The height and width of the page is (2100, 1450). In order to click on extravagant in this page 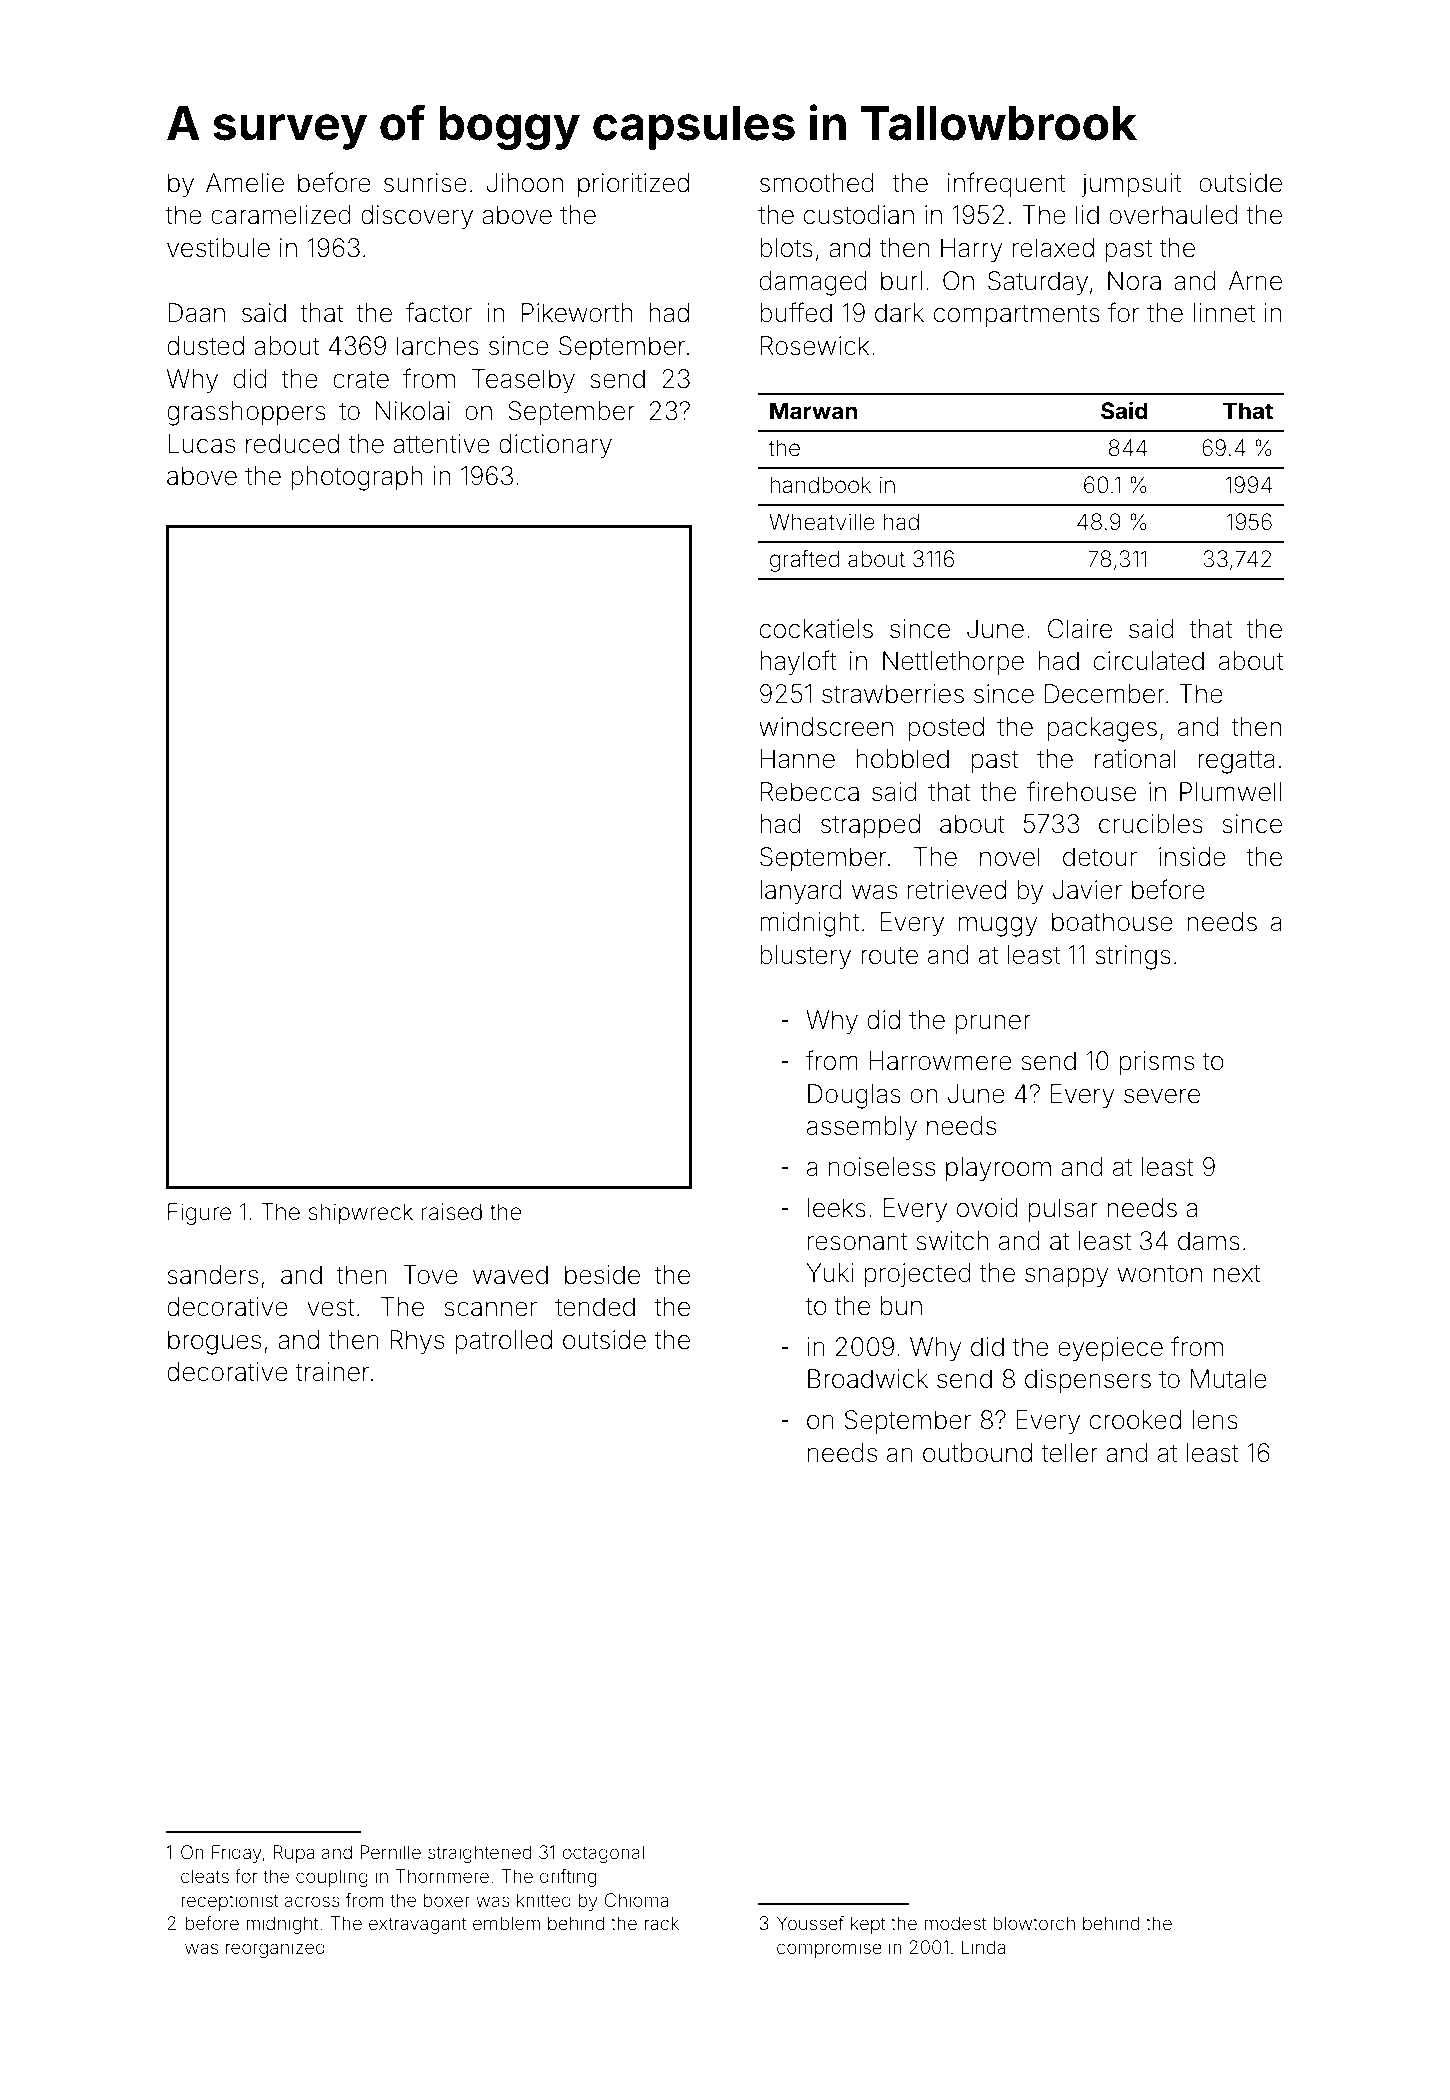, I will do `click(417, 1925)`.
